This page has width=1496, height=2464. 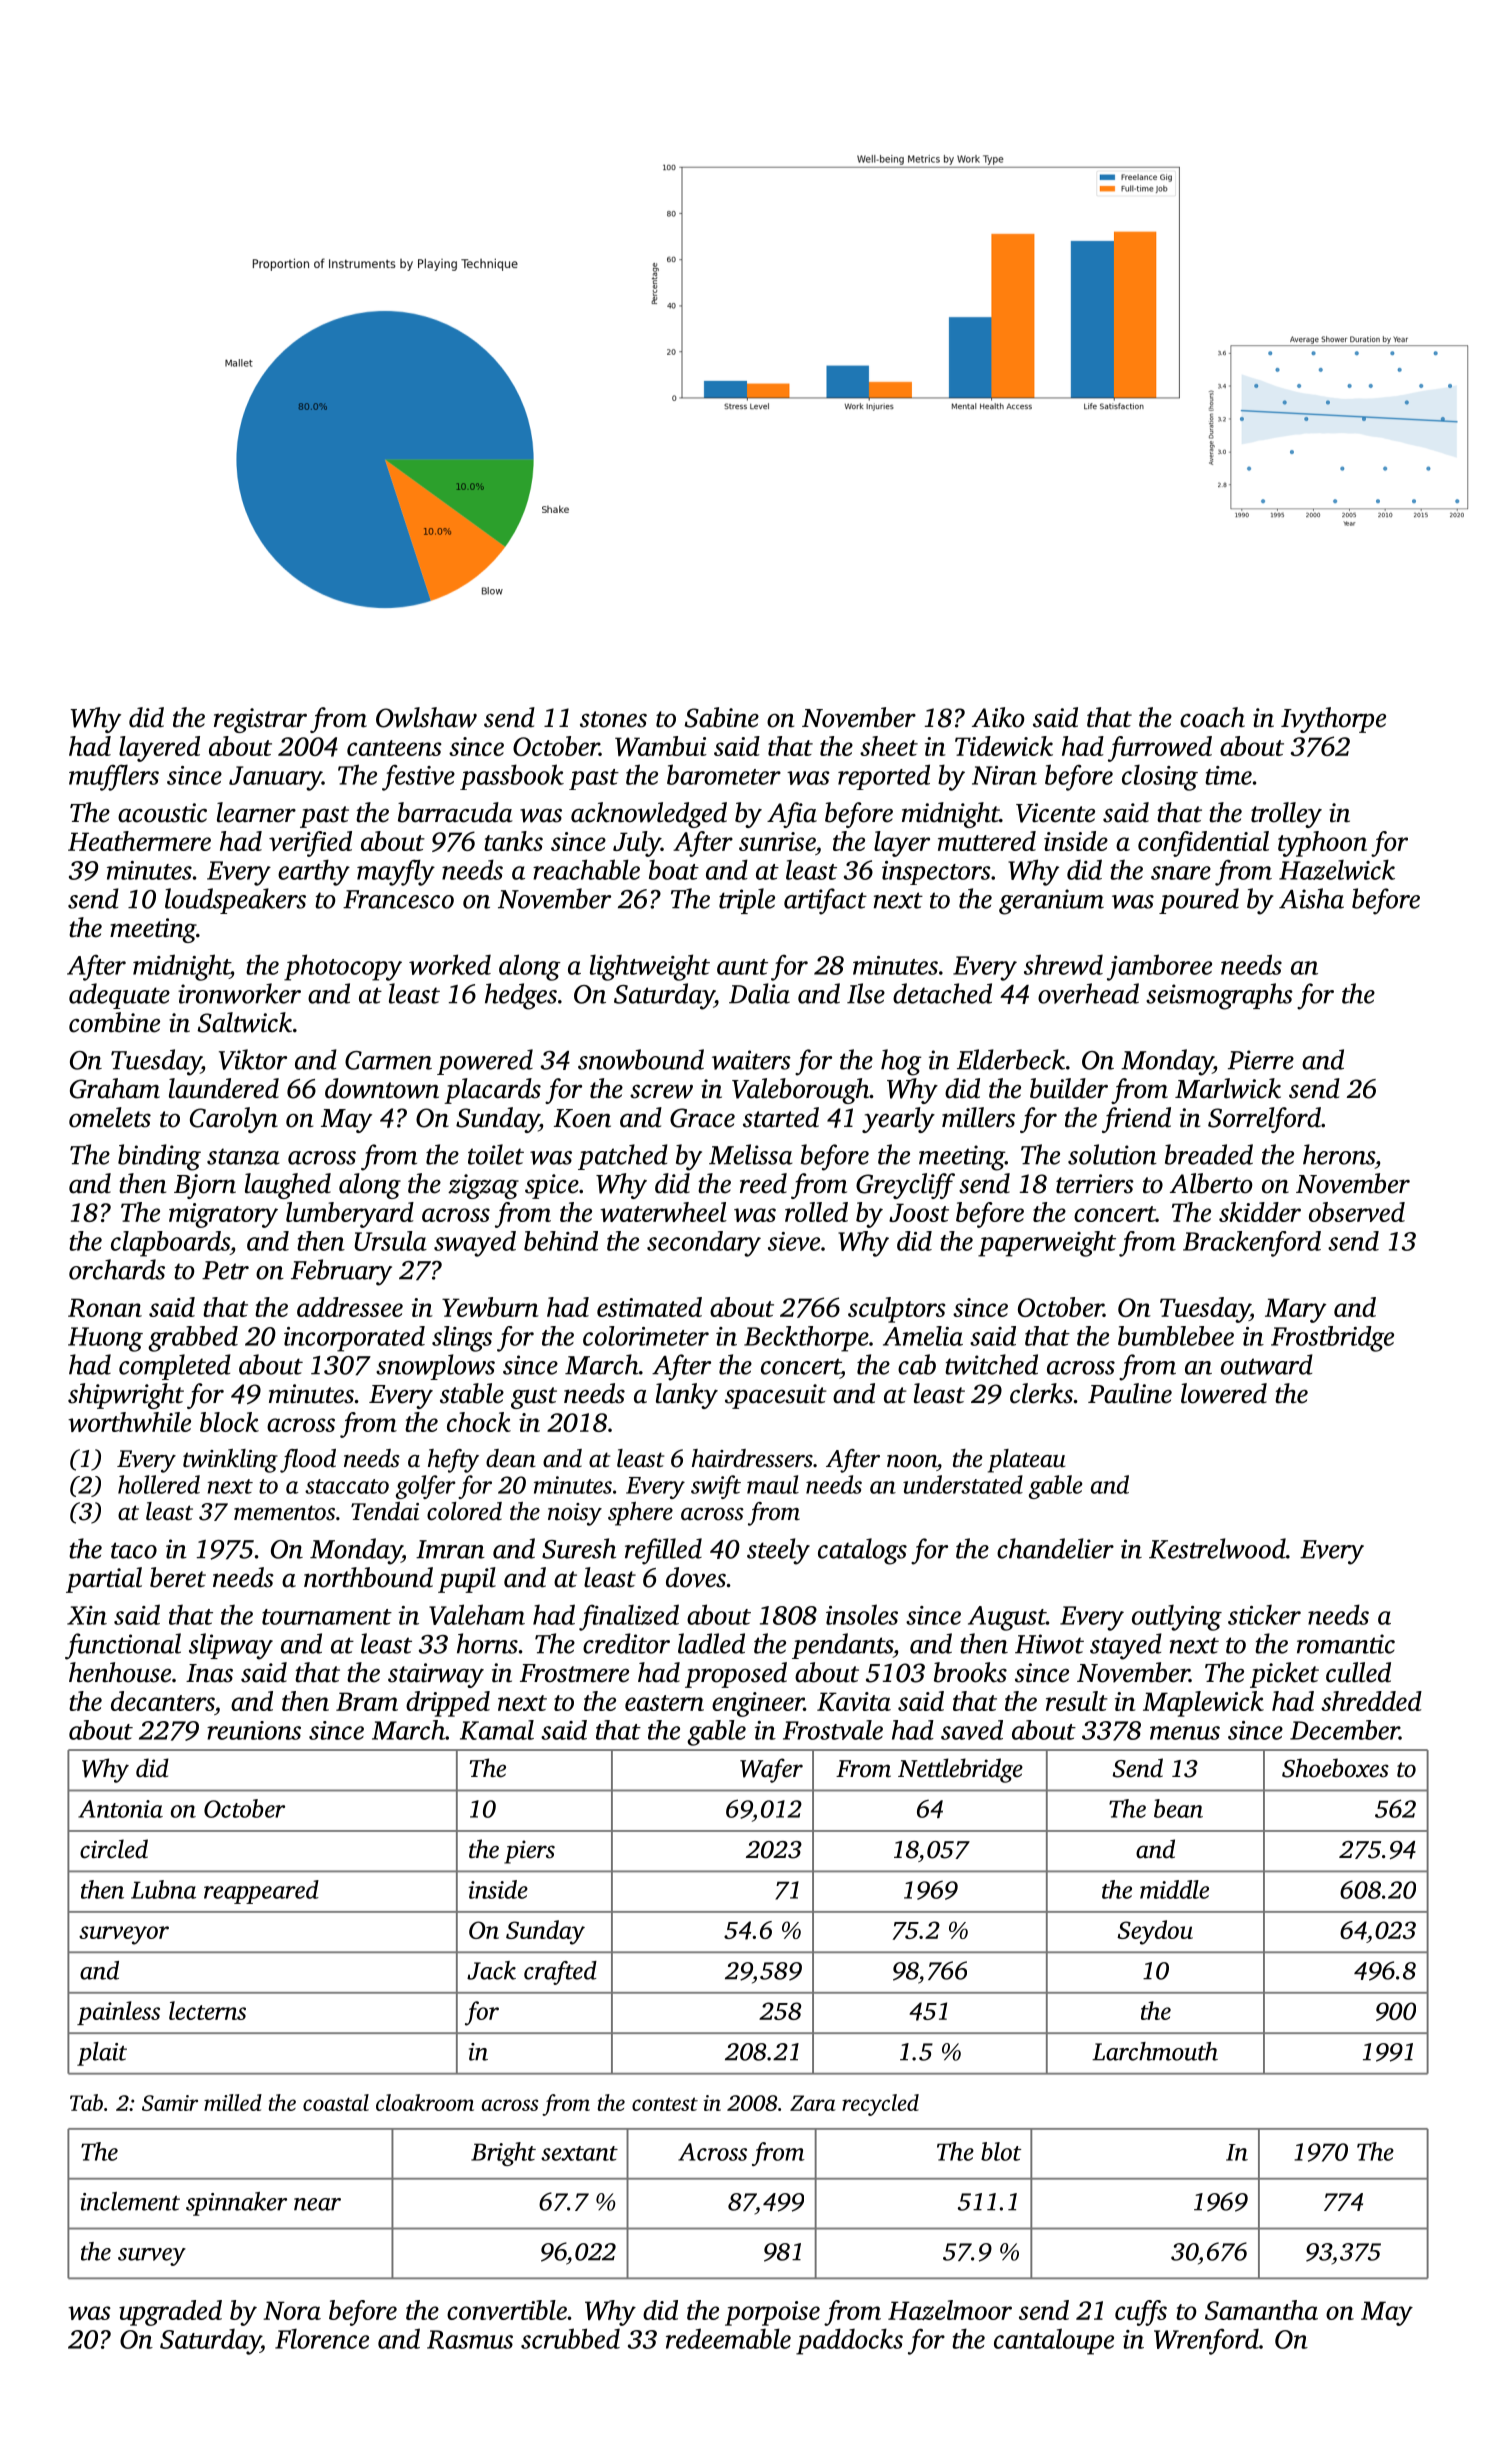 I want to click on Ivythorpe, so click(x=1333, y=720).
